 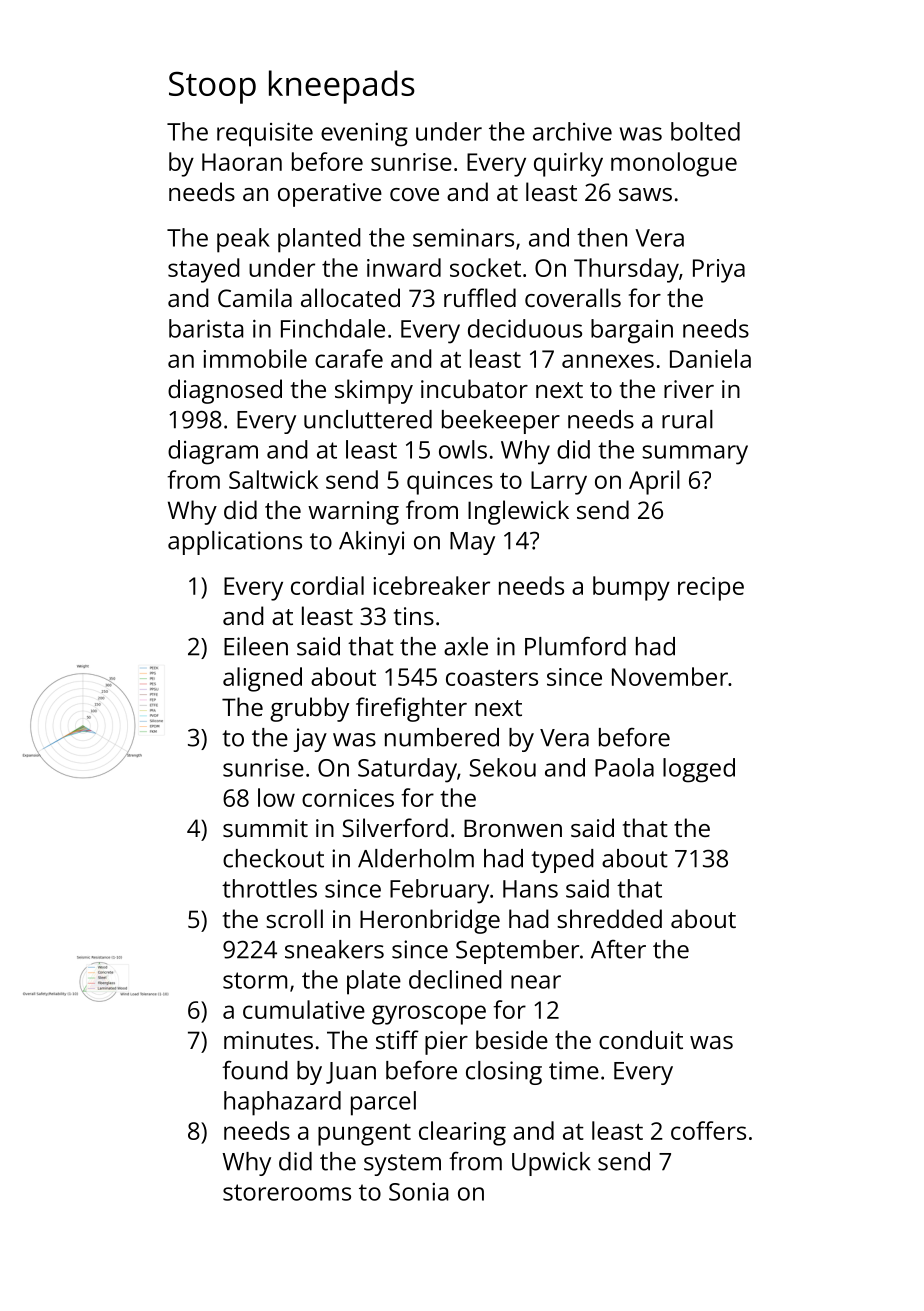 I want to click on bolted, so click(x=705, y=131).
